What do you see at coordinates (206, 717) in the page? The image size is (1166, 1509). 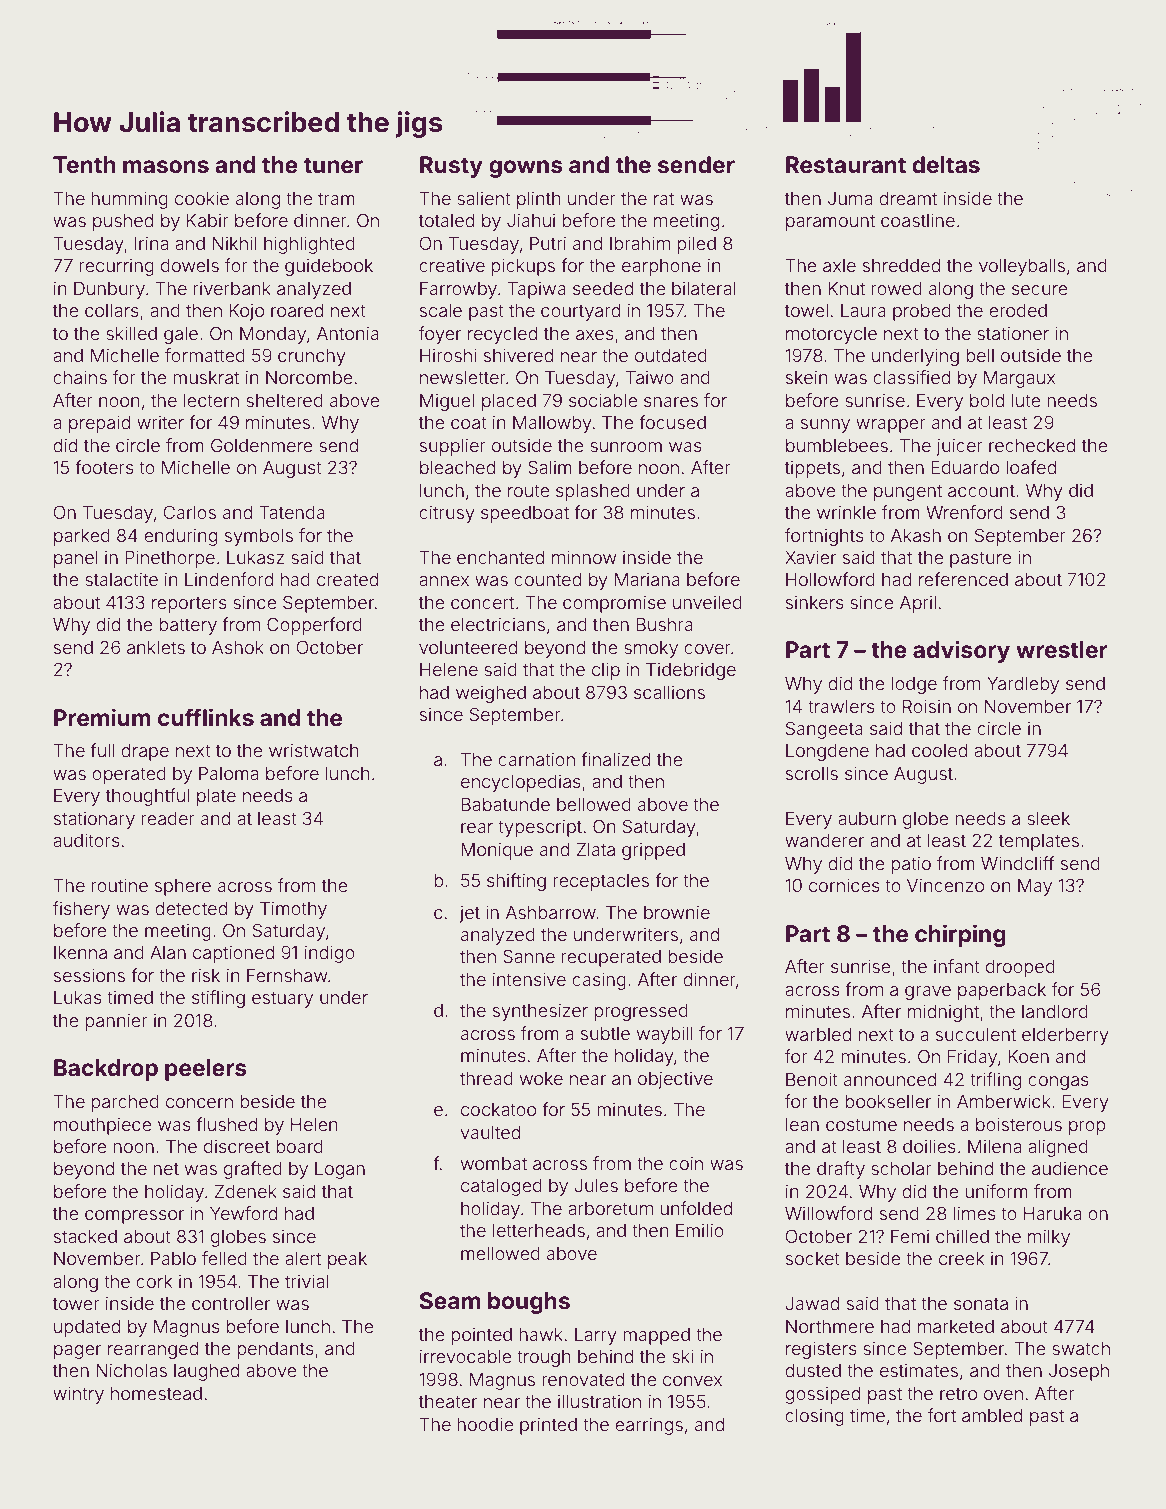 I see `cufflinks` at bounding box center [206, 717].
